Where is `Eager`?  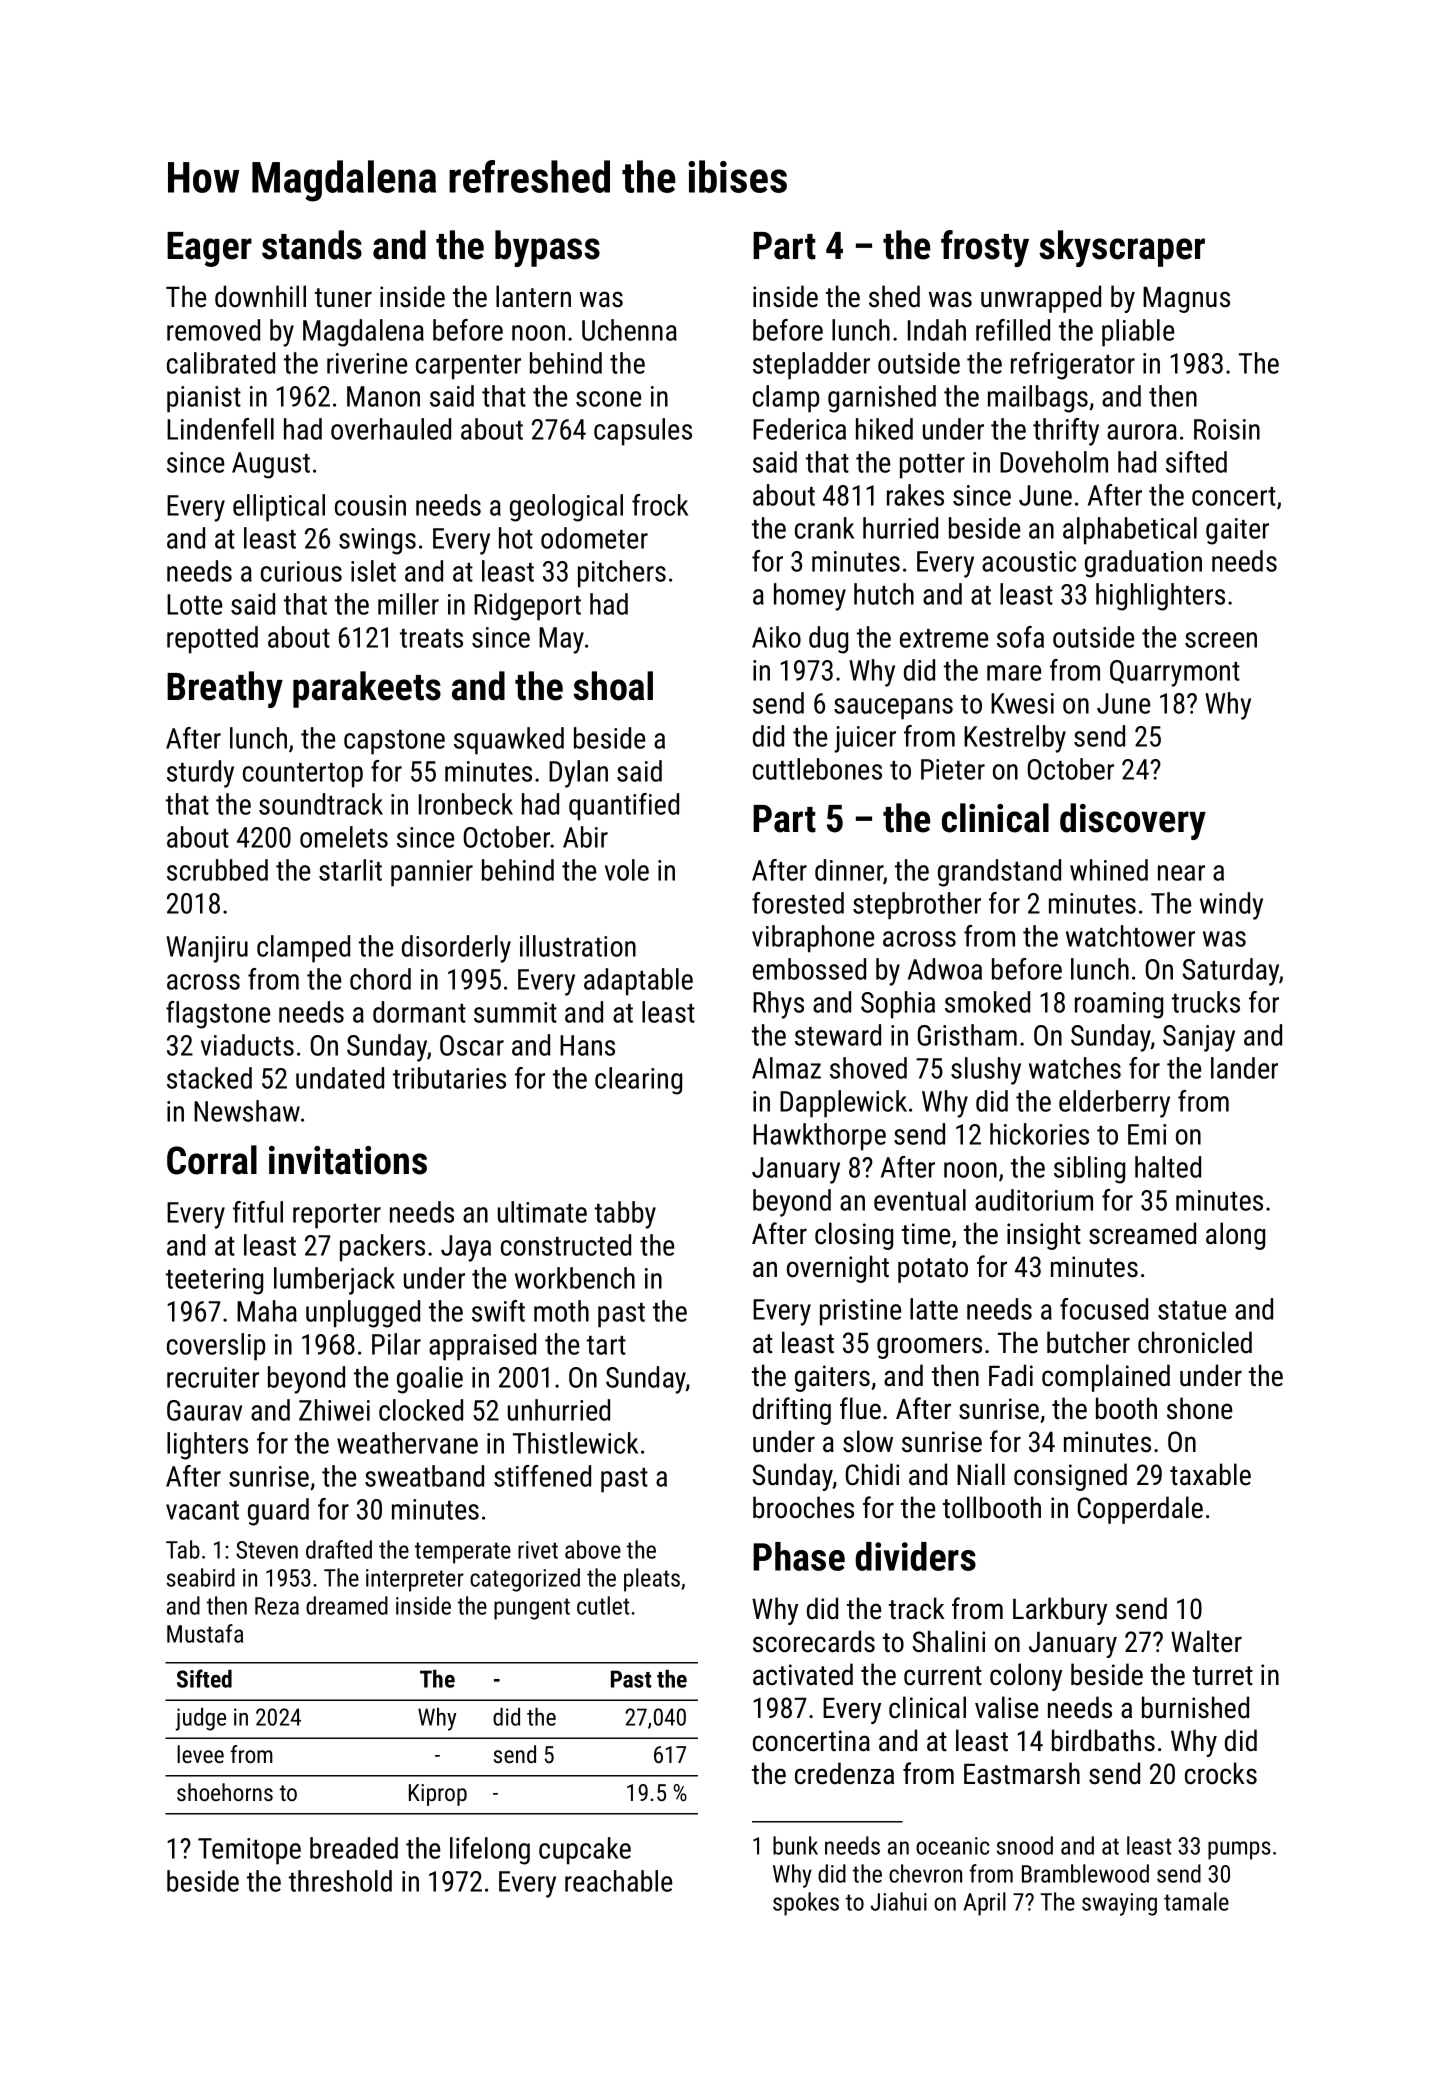 Eager is located at coordinates (209, 249).
